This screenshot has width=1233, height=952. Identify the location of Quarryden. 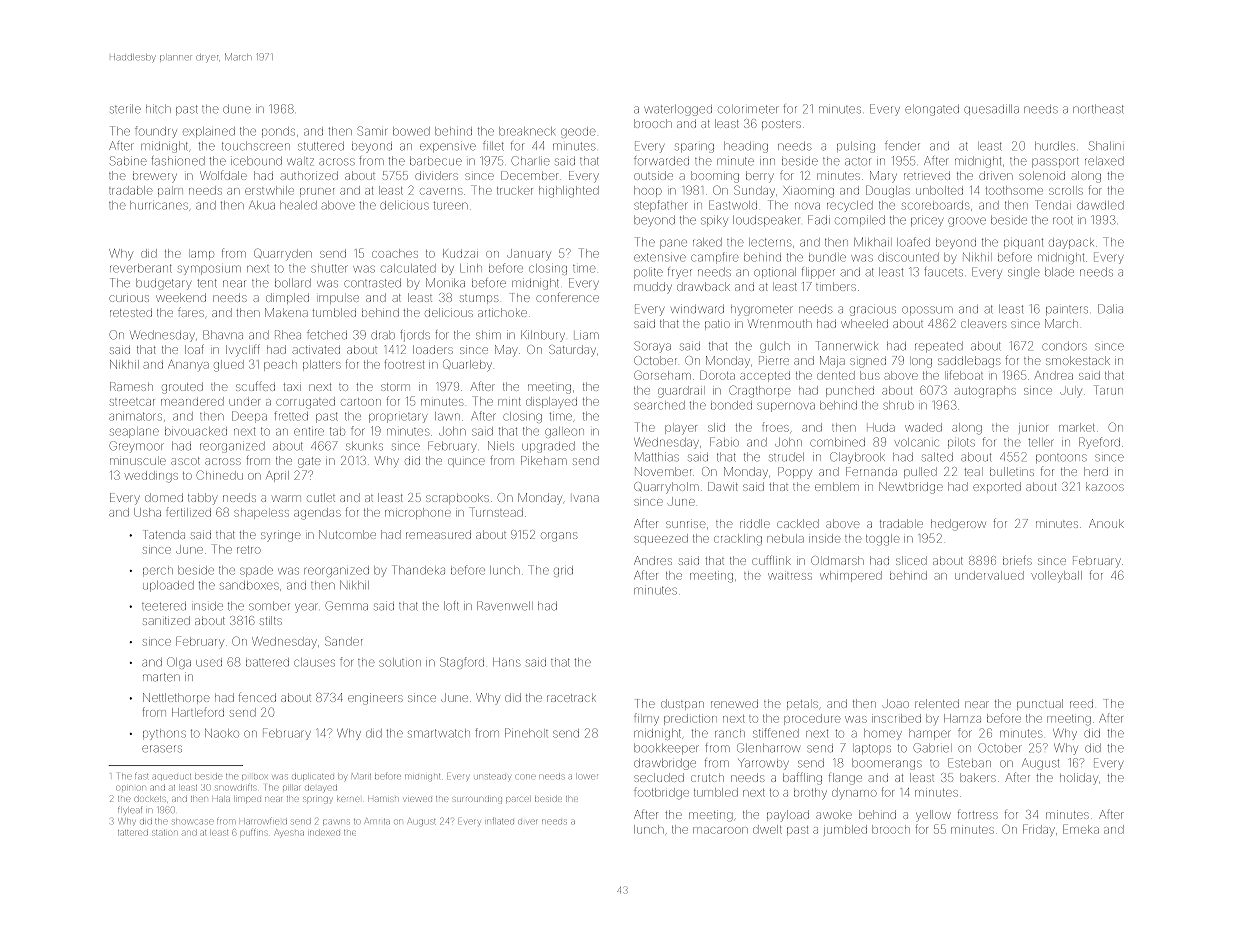
(283, 254).
